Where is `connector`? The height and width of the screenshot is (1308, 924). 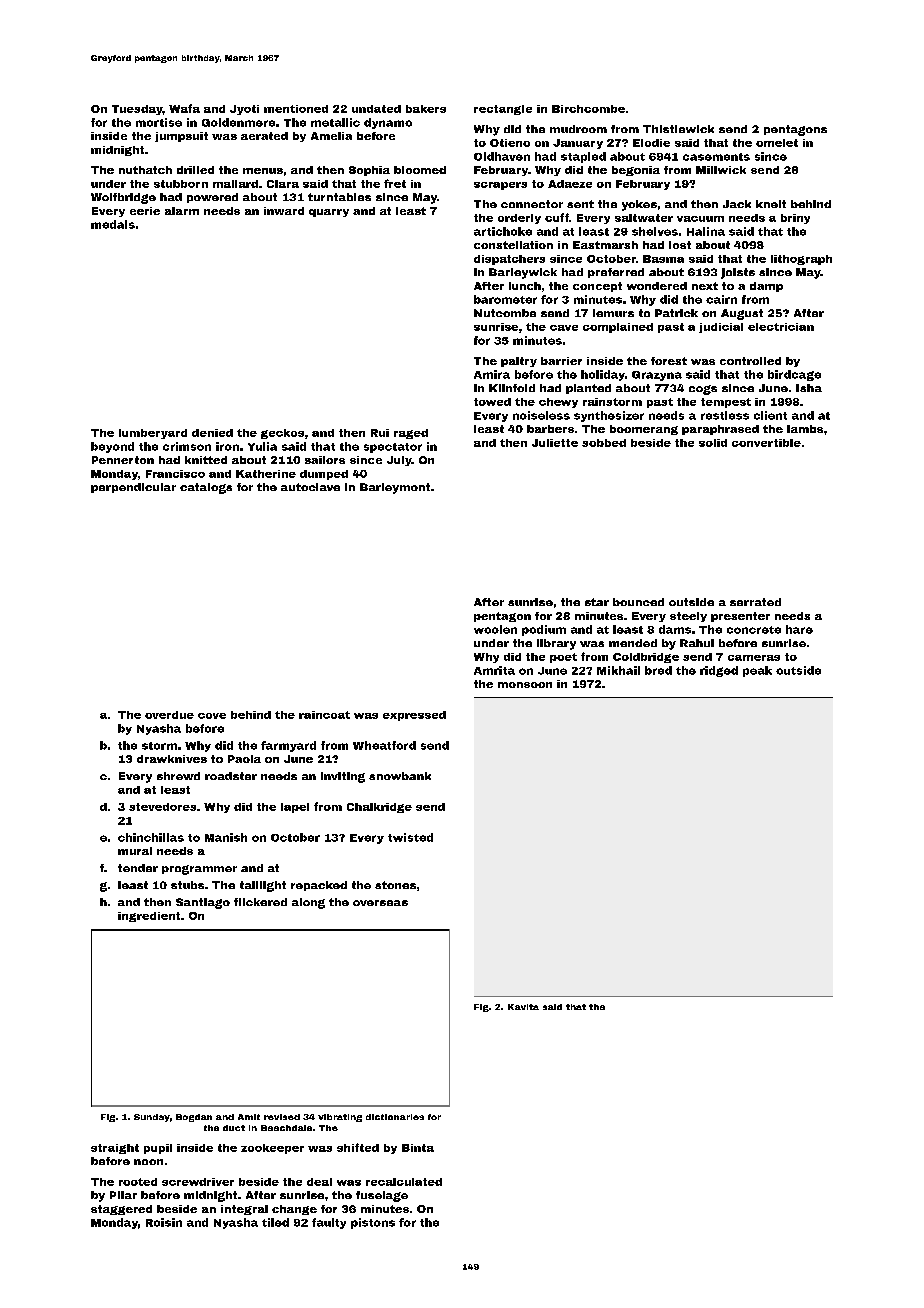 connector is located at coordinates (532, 204).
